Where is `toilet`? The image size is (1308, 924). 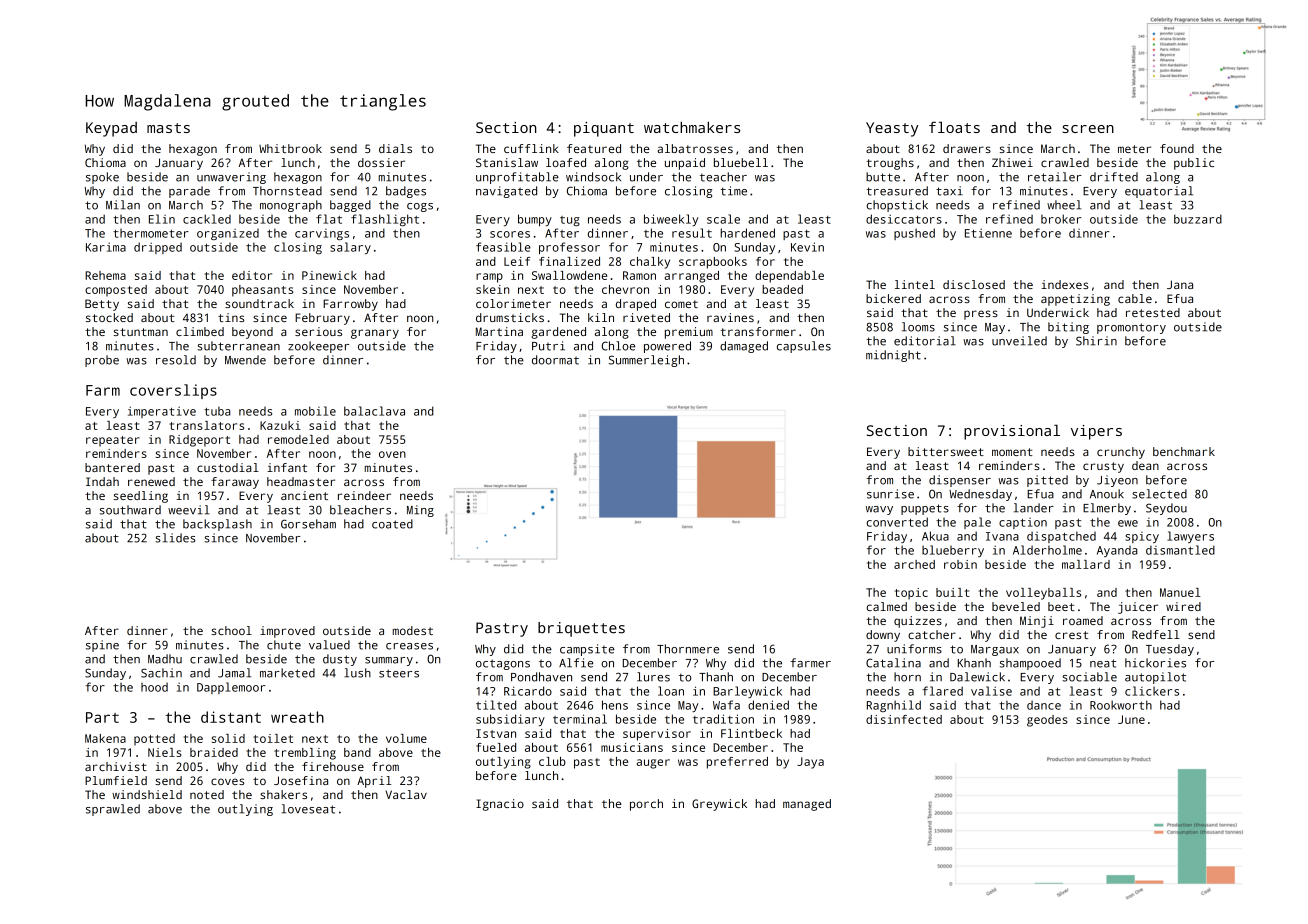 toilet is located at coordinates (273, 738).
